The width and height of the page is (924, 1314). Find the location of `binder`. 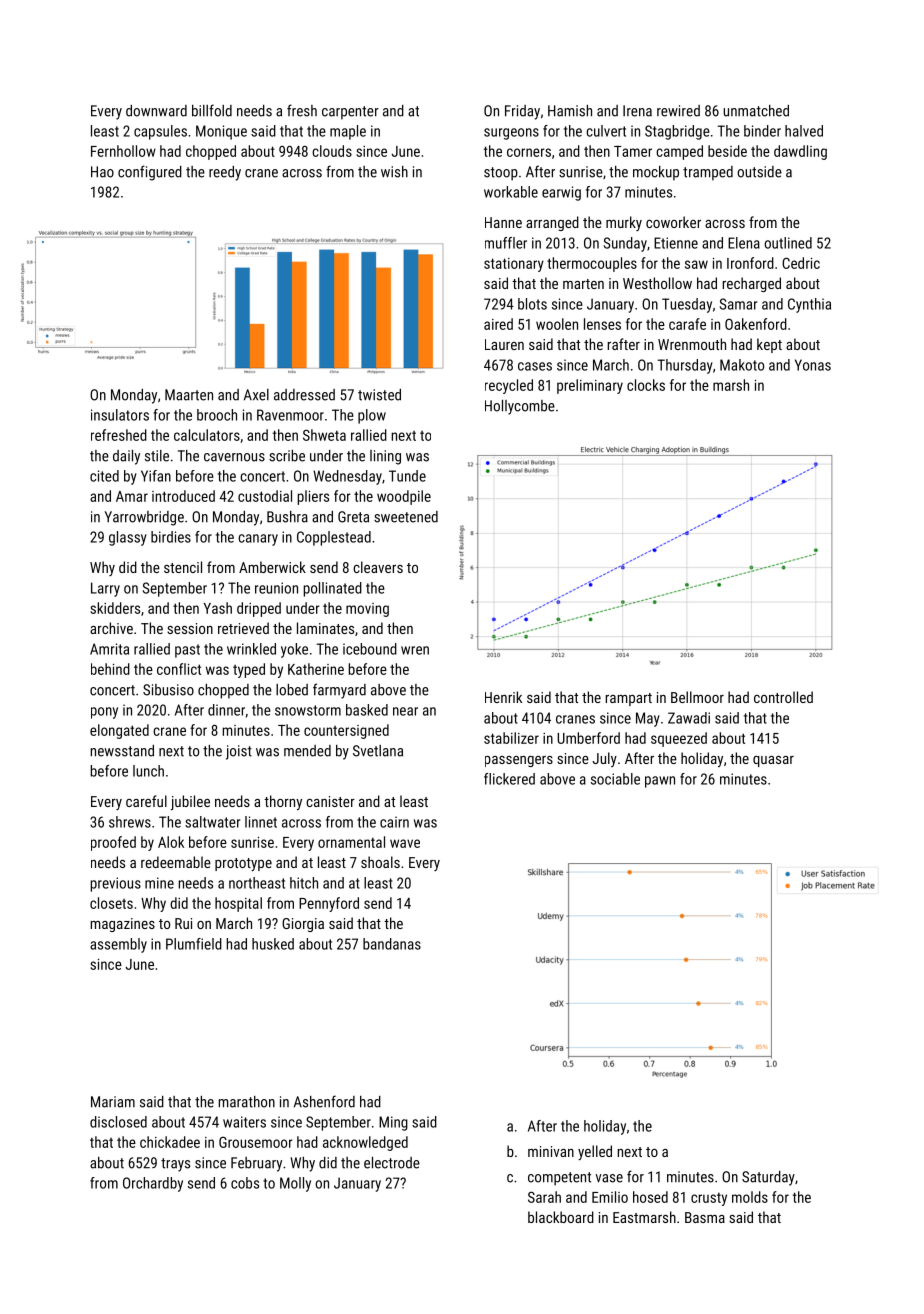

binder is located at coordinates (762, 131).
